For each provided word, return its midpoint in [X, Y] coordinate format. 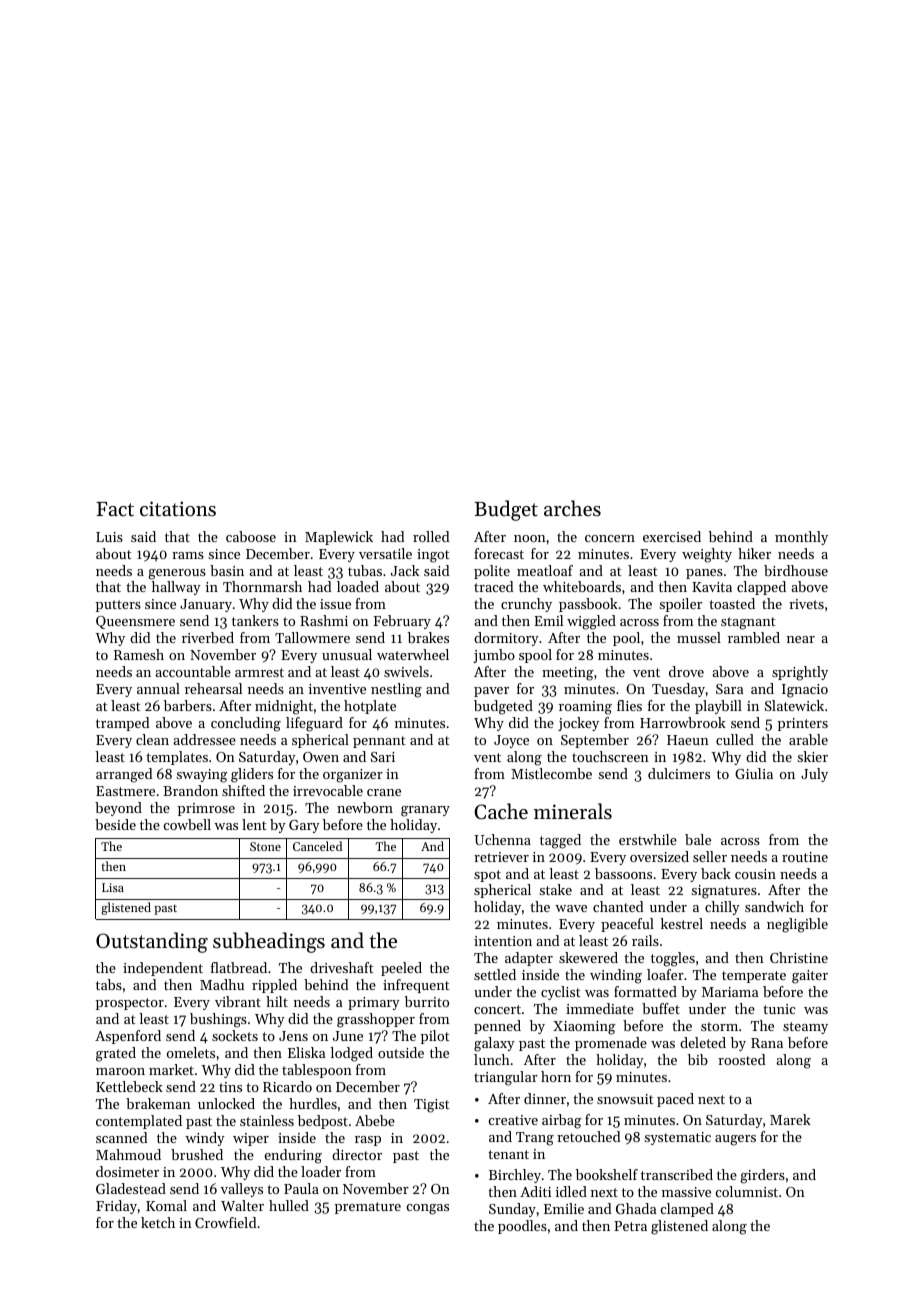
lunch [492, 1059]
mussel [699, 637]
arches [572, 508]
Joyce [511, 741]
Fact [115, 509]
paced [675, 1100]
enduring [293, 1156]
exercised [672, 536]
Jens [293, 1036]
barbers [188, 705]
